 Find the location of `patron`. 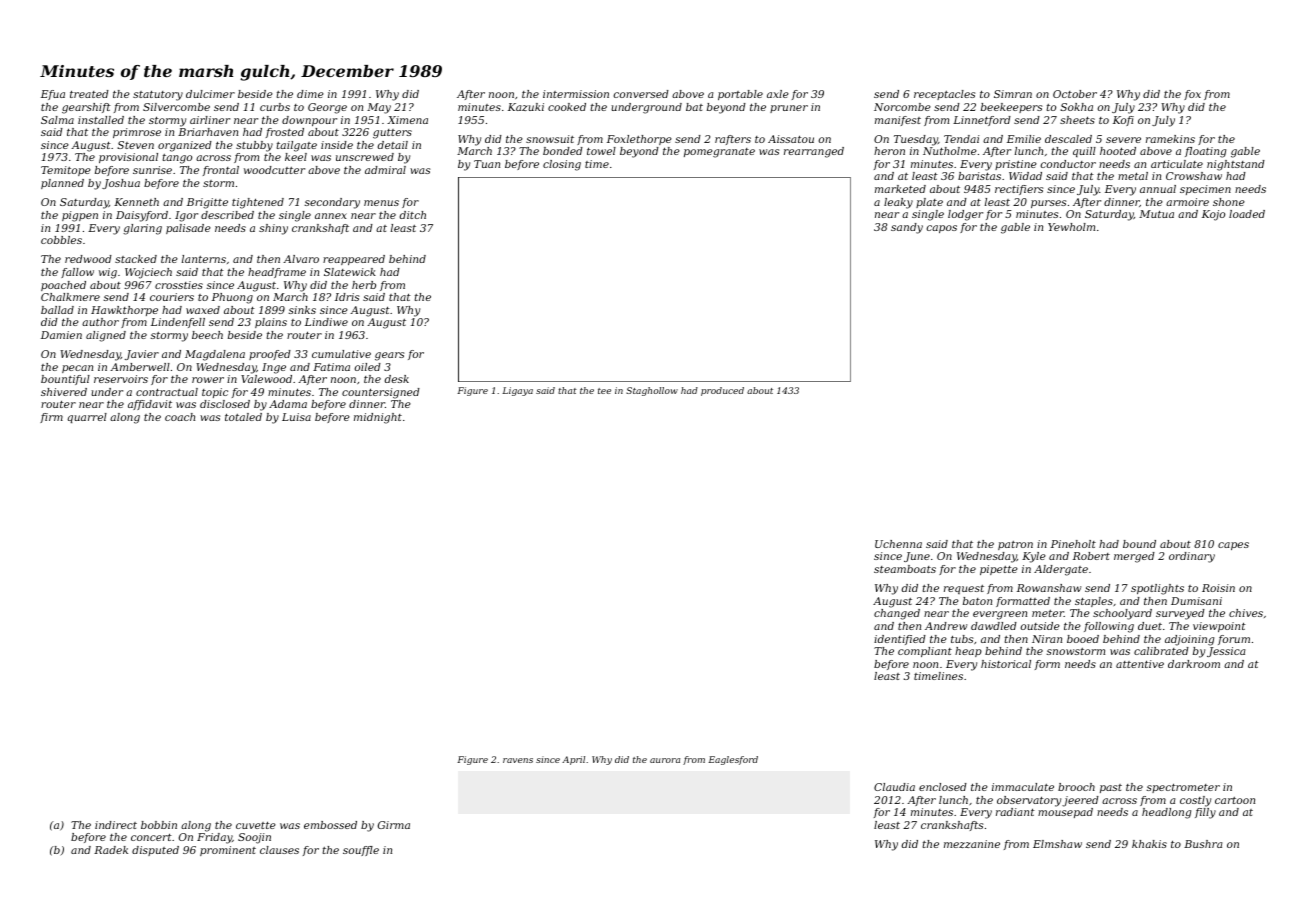

patron is located at coordinates (1015, 545).
